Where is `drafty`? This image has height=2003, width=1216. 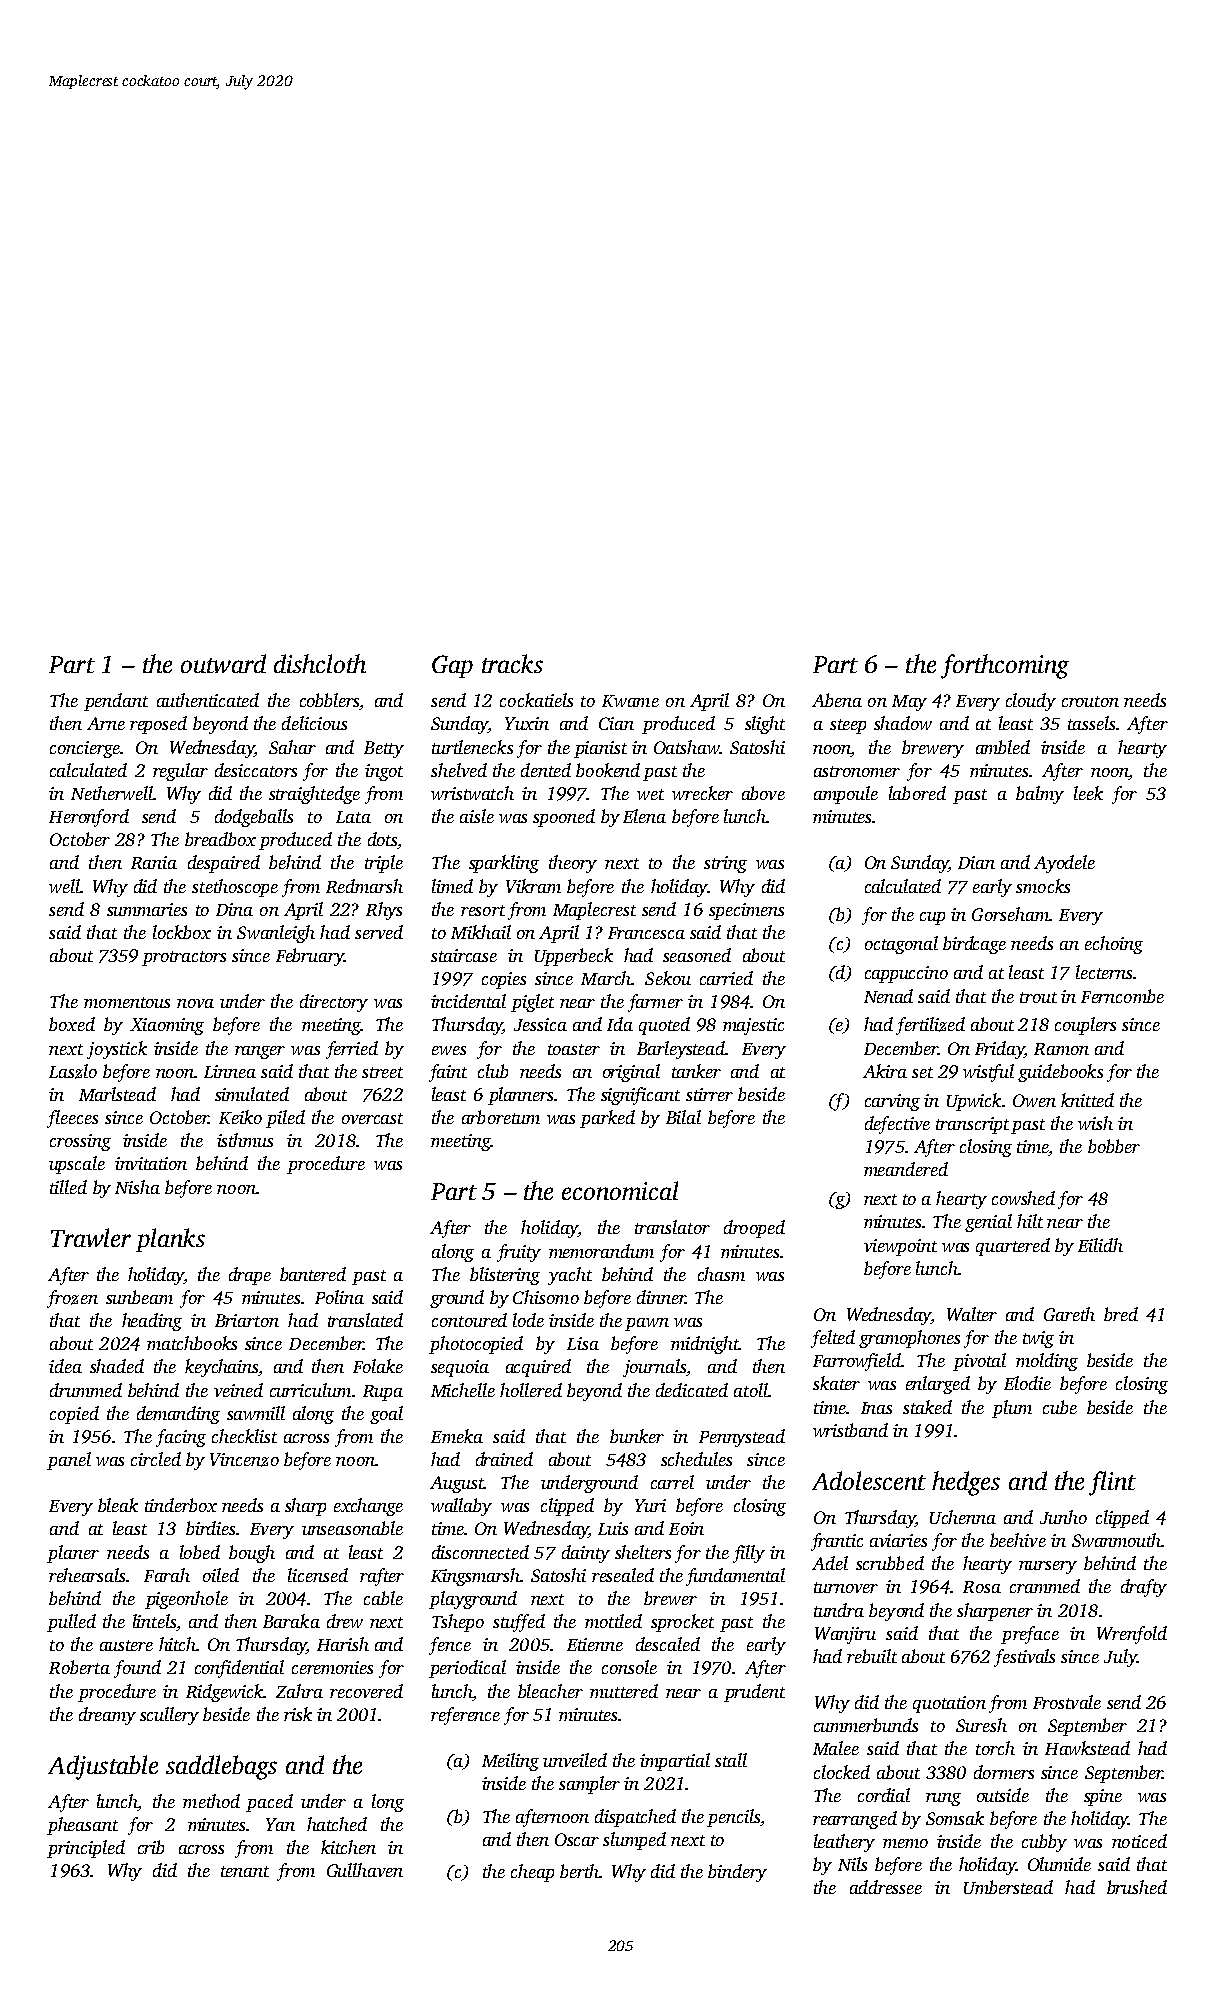 drafty is located at coordinates (1144, 1588).
